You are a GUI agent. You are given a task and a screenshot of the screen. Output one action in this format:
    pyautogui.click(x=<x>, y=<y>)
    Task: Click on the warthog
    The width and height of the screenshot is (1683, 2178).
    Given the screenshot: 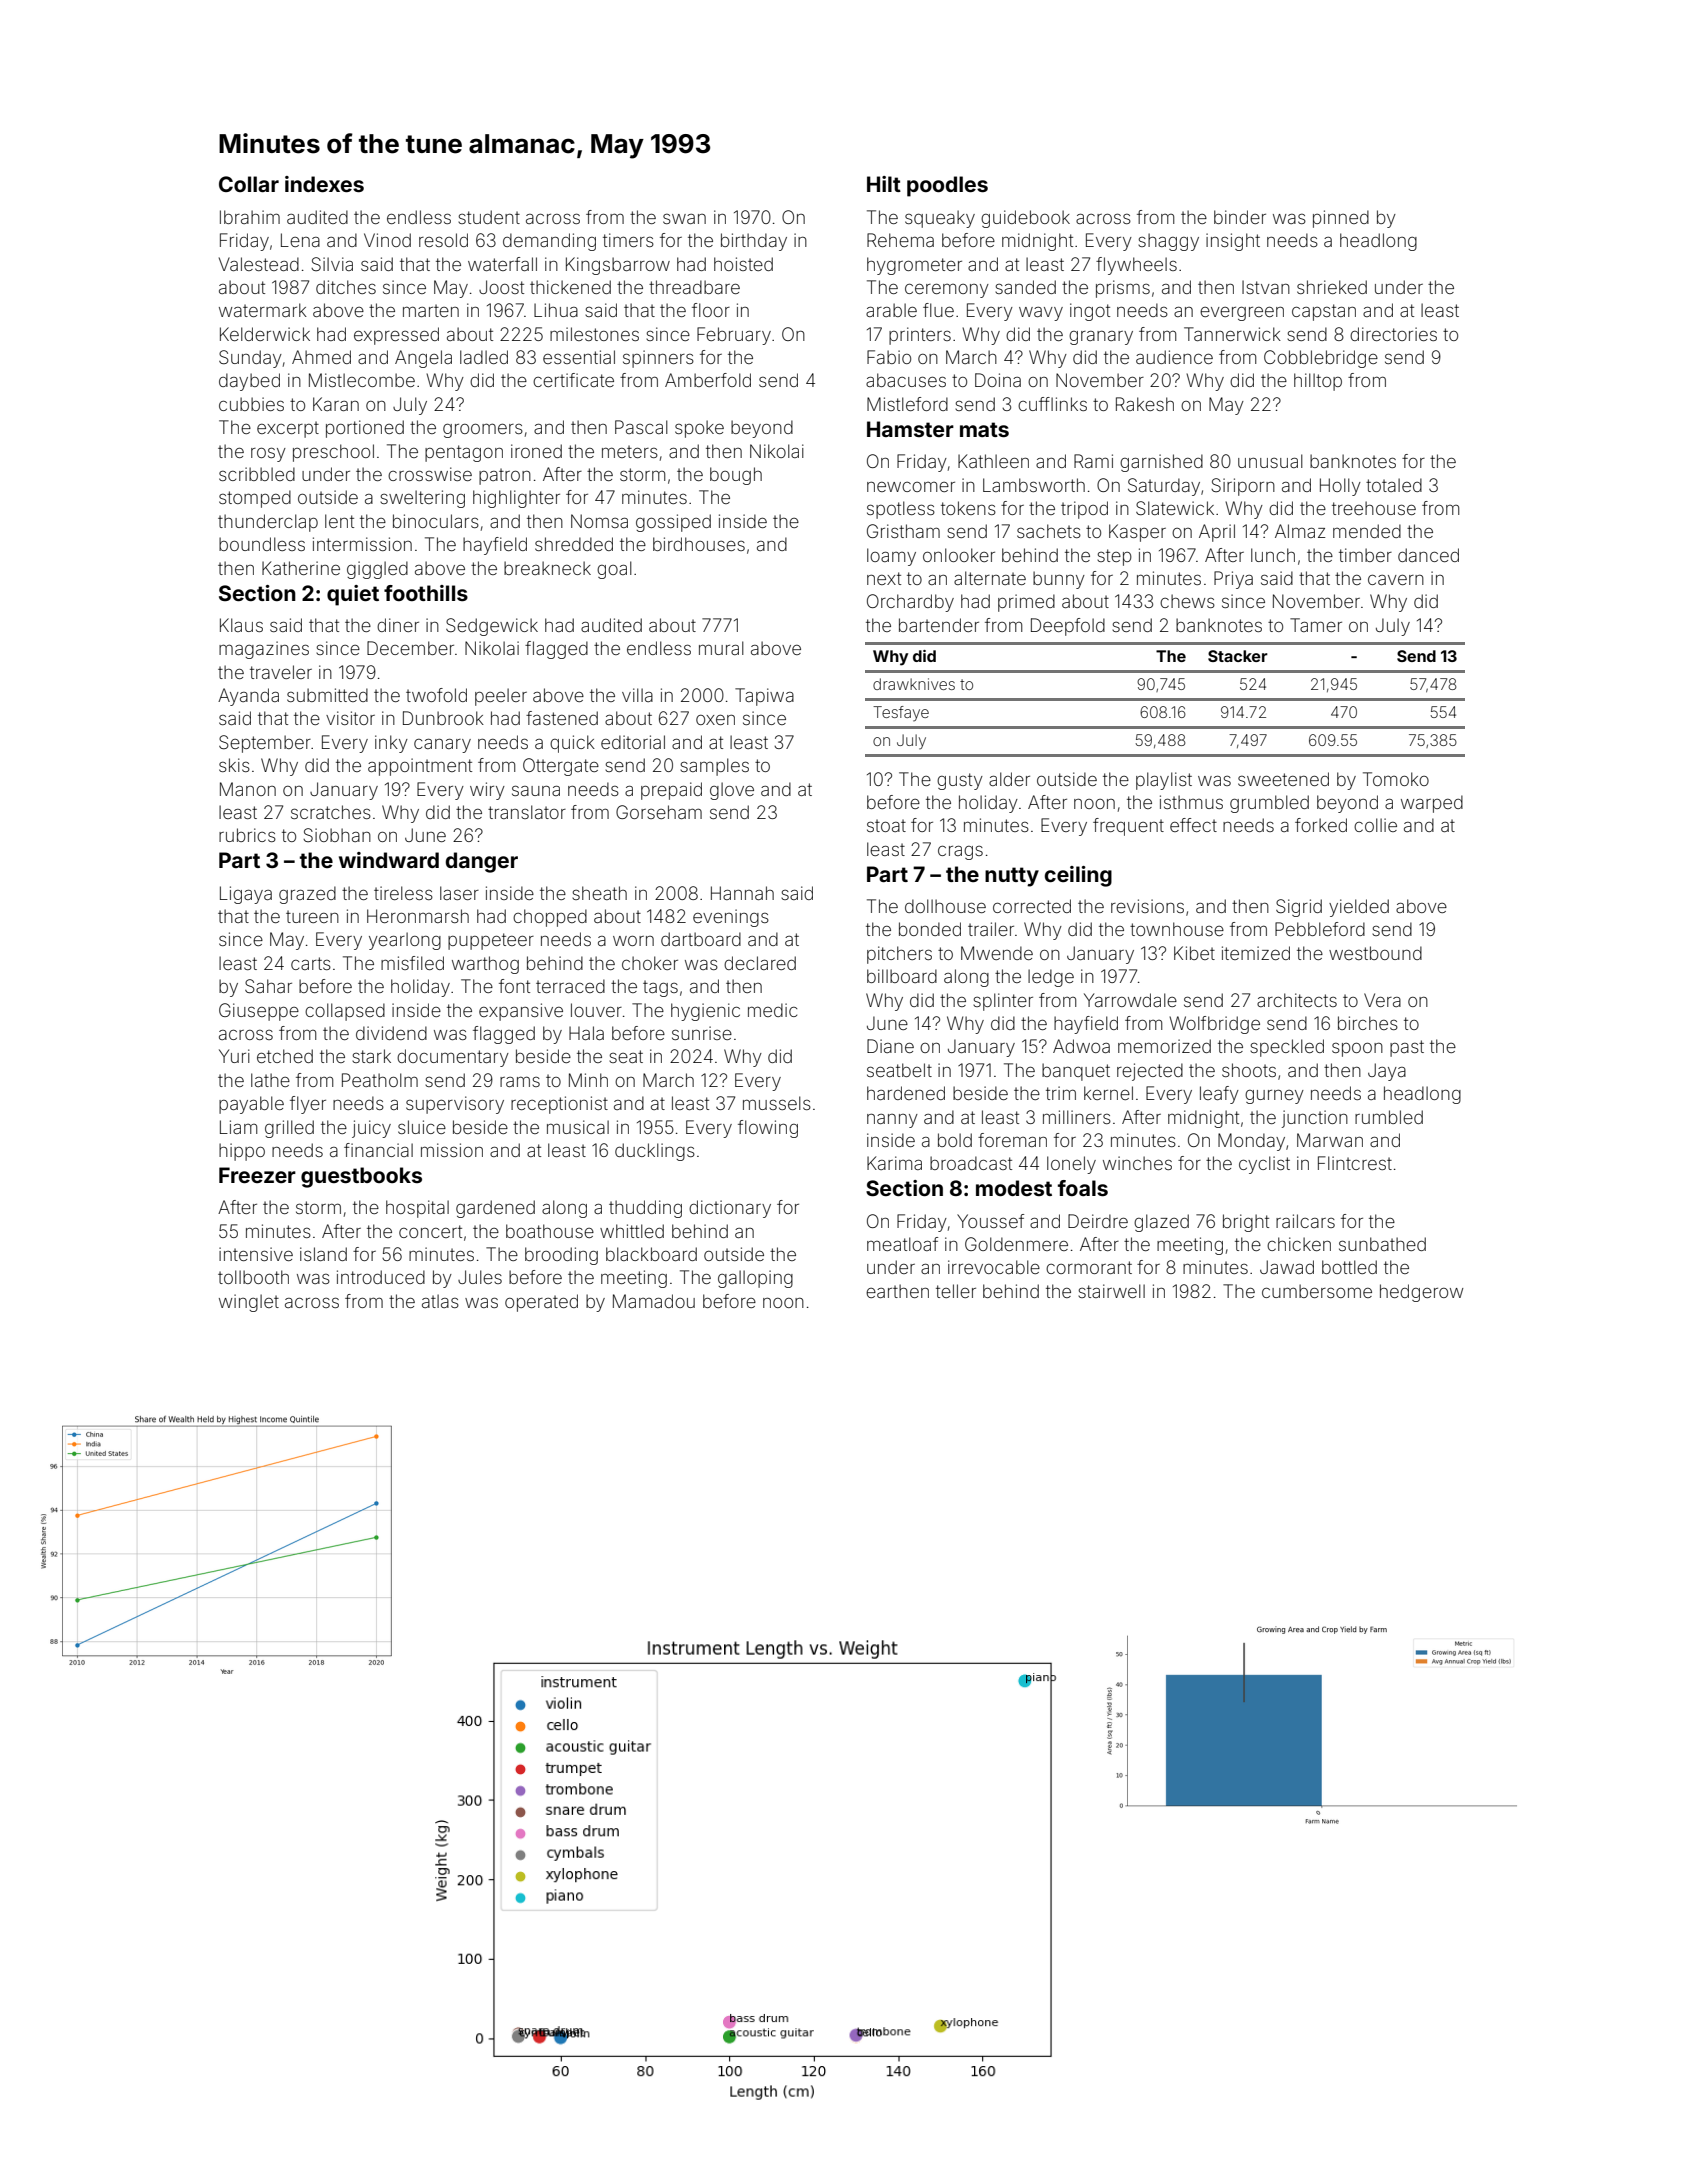 What is the action you would take?
    pyautogui.click(x=485, y=965)
